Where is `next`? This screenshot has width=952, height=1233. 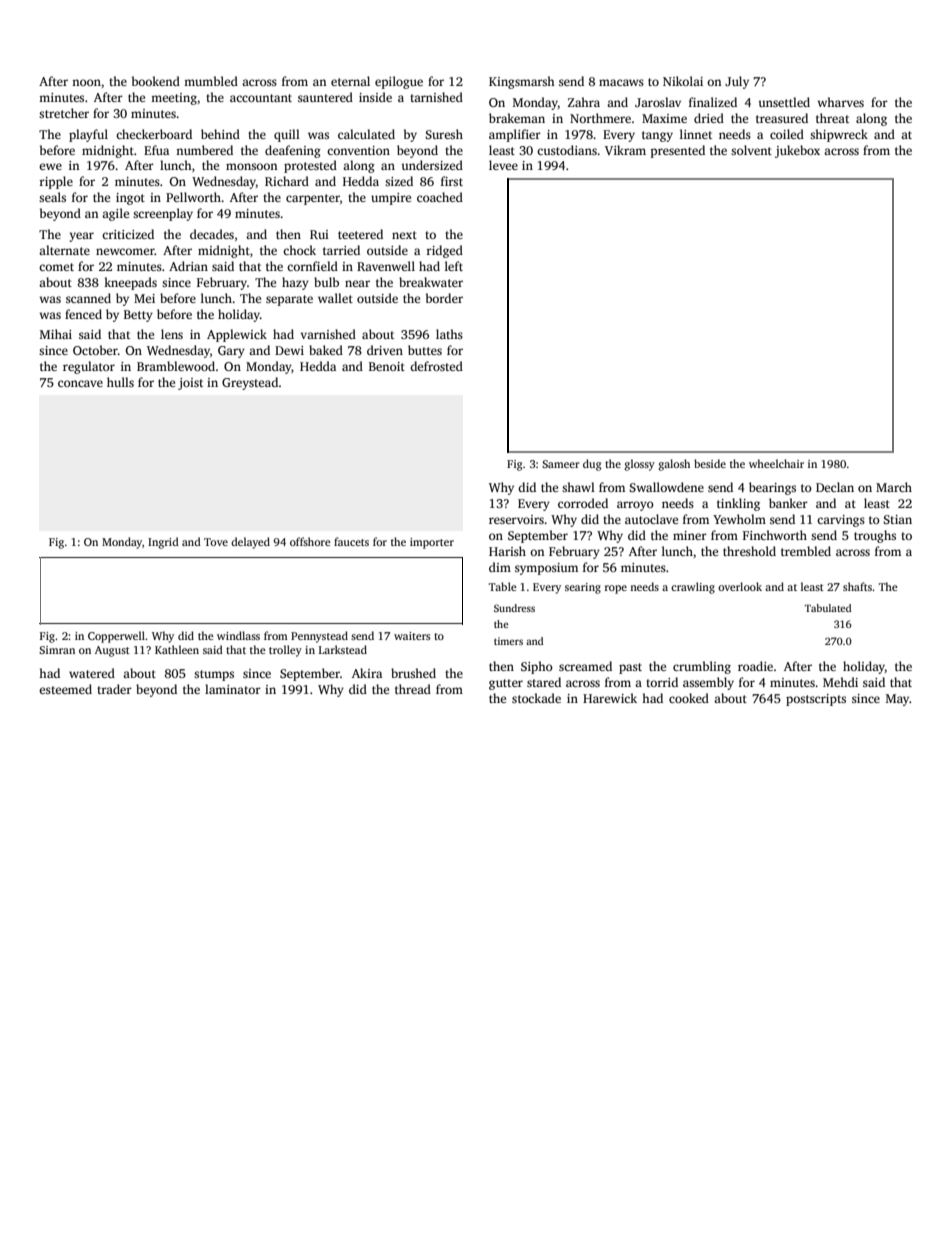
next is located at coordinates (404, 235).
